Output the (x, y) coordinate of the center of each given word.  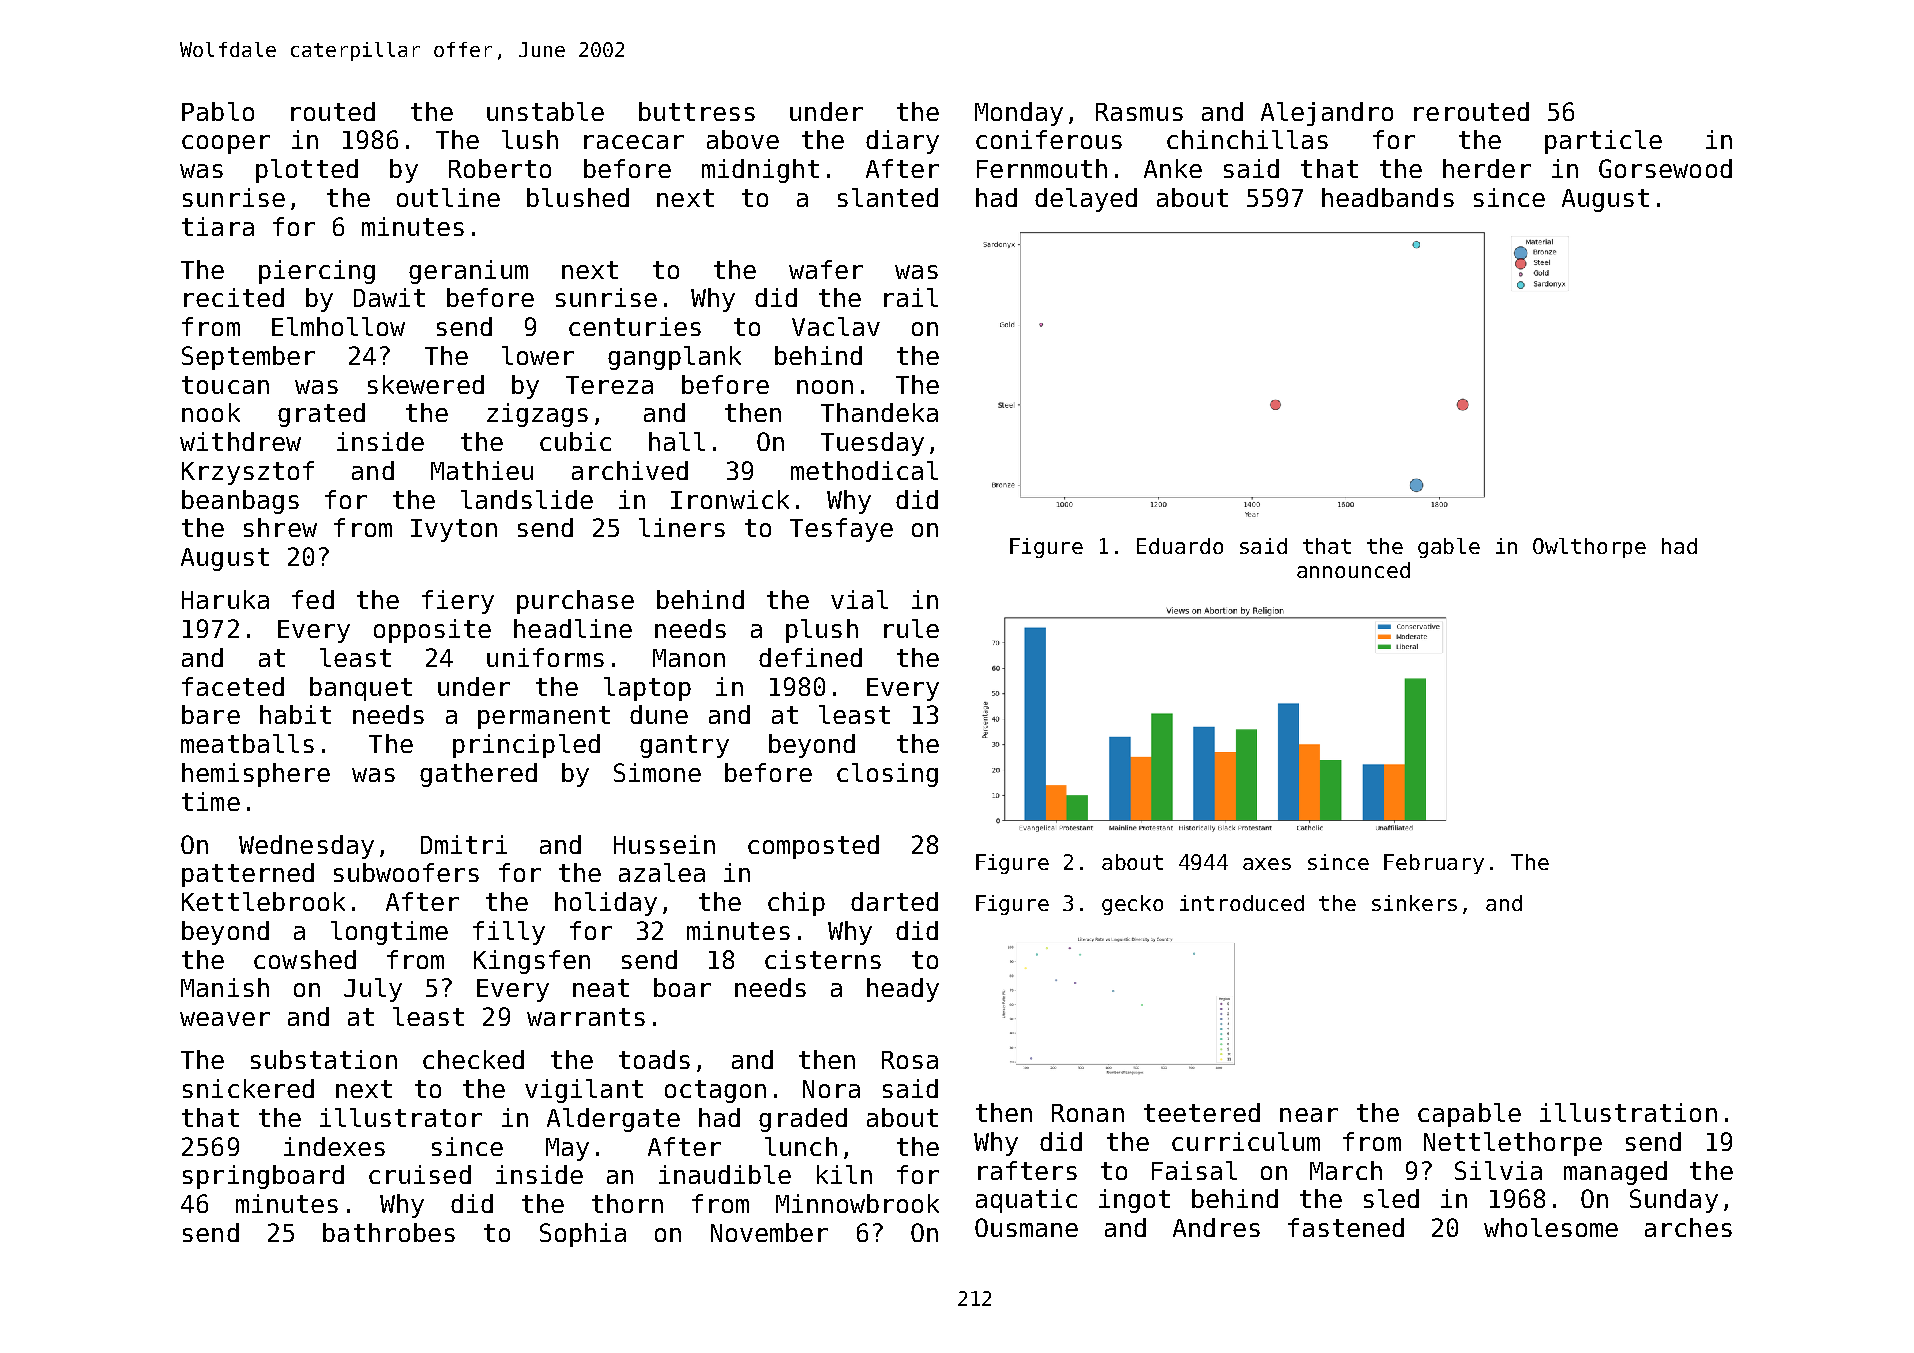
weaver (225, 1019)
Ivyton (454, 530)
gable (1449, 548)
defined (810, 657)
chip (796, 904)
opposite (432, 631)
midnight (760, 171)
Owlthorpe (1589, 548)
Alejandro (1327, 114)
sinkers (1414, 903)
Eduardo (1180, 546)
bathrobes (389, 1232)
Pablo (218, 111)
